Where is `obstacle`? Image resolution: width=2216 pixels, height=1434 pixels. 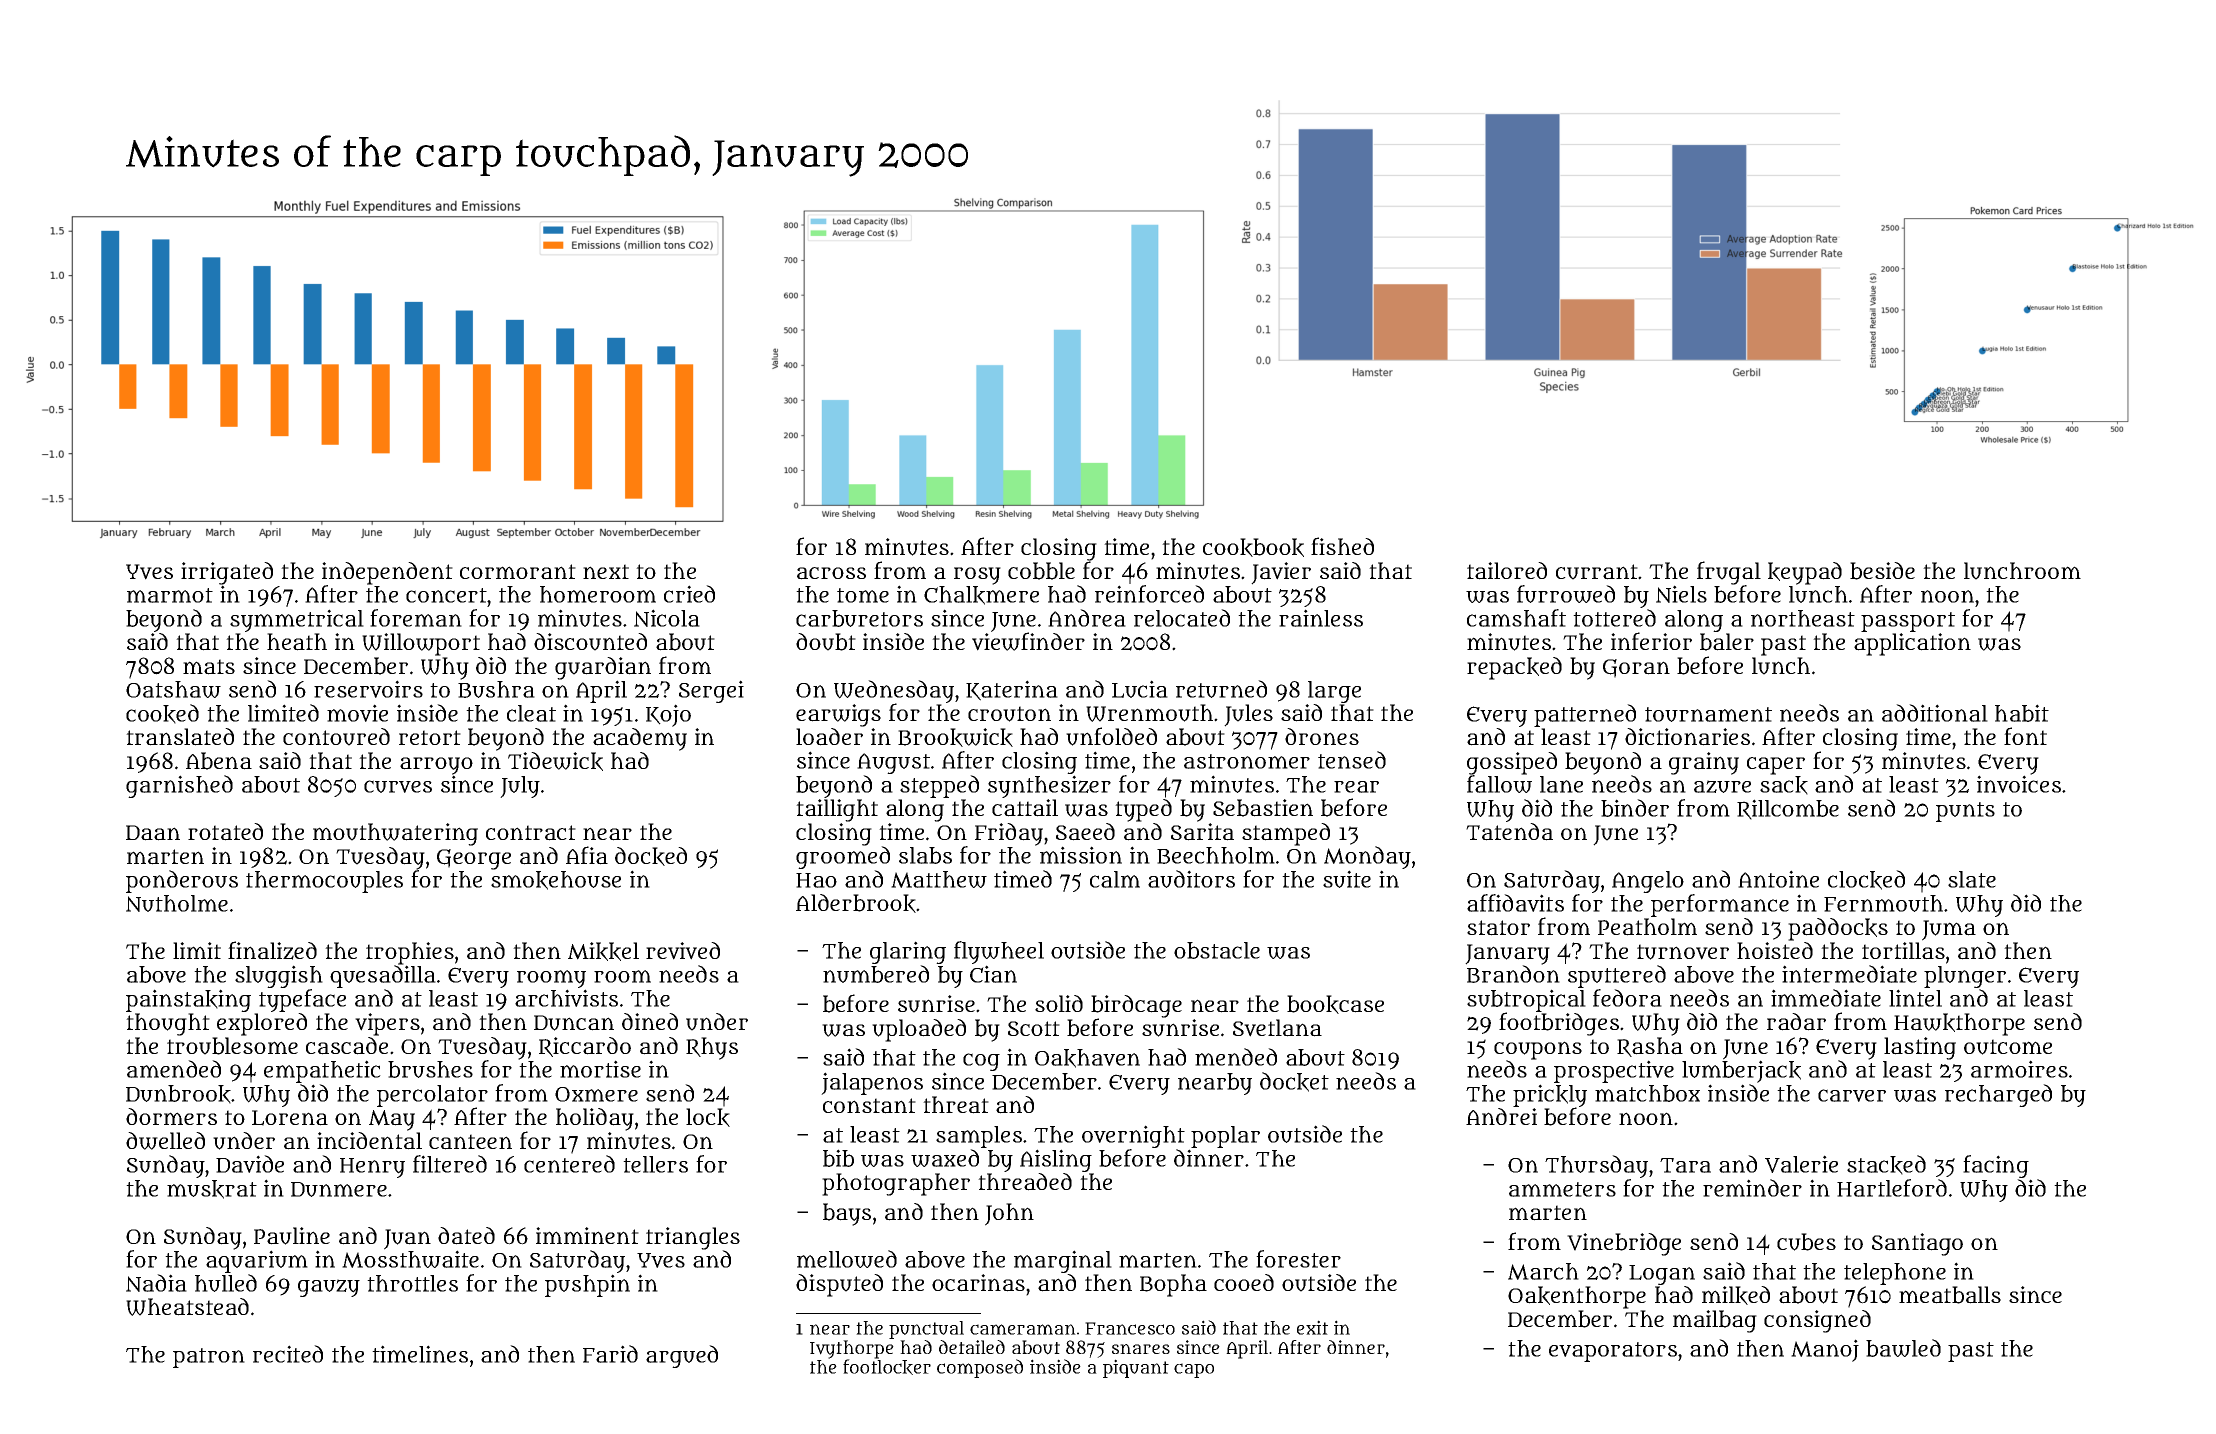 obstacle is located at coordinates (1217, 950).
